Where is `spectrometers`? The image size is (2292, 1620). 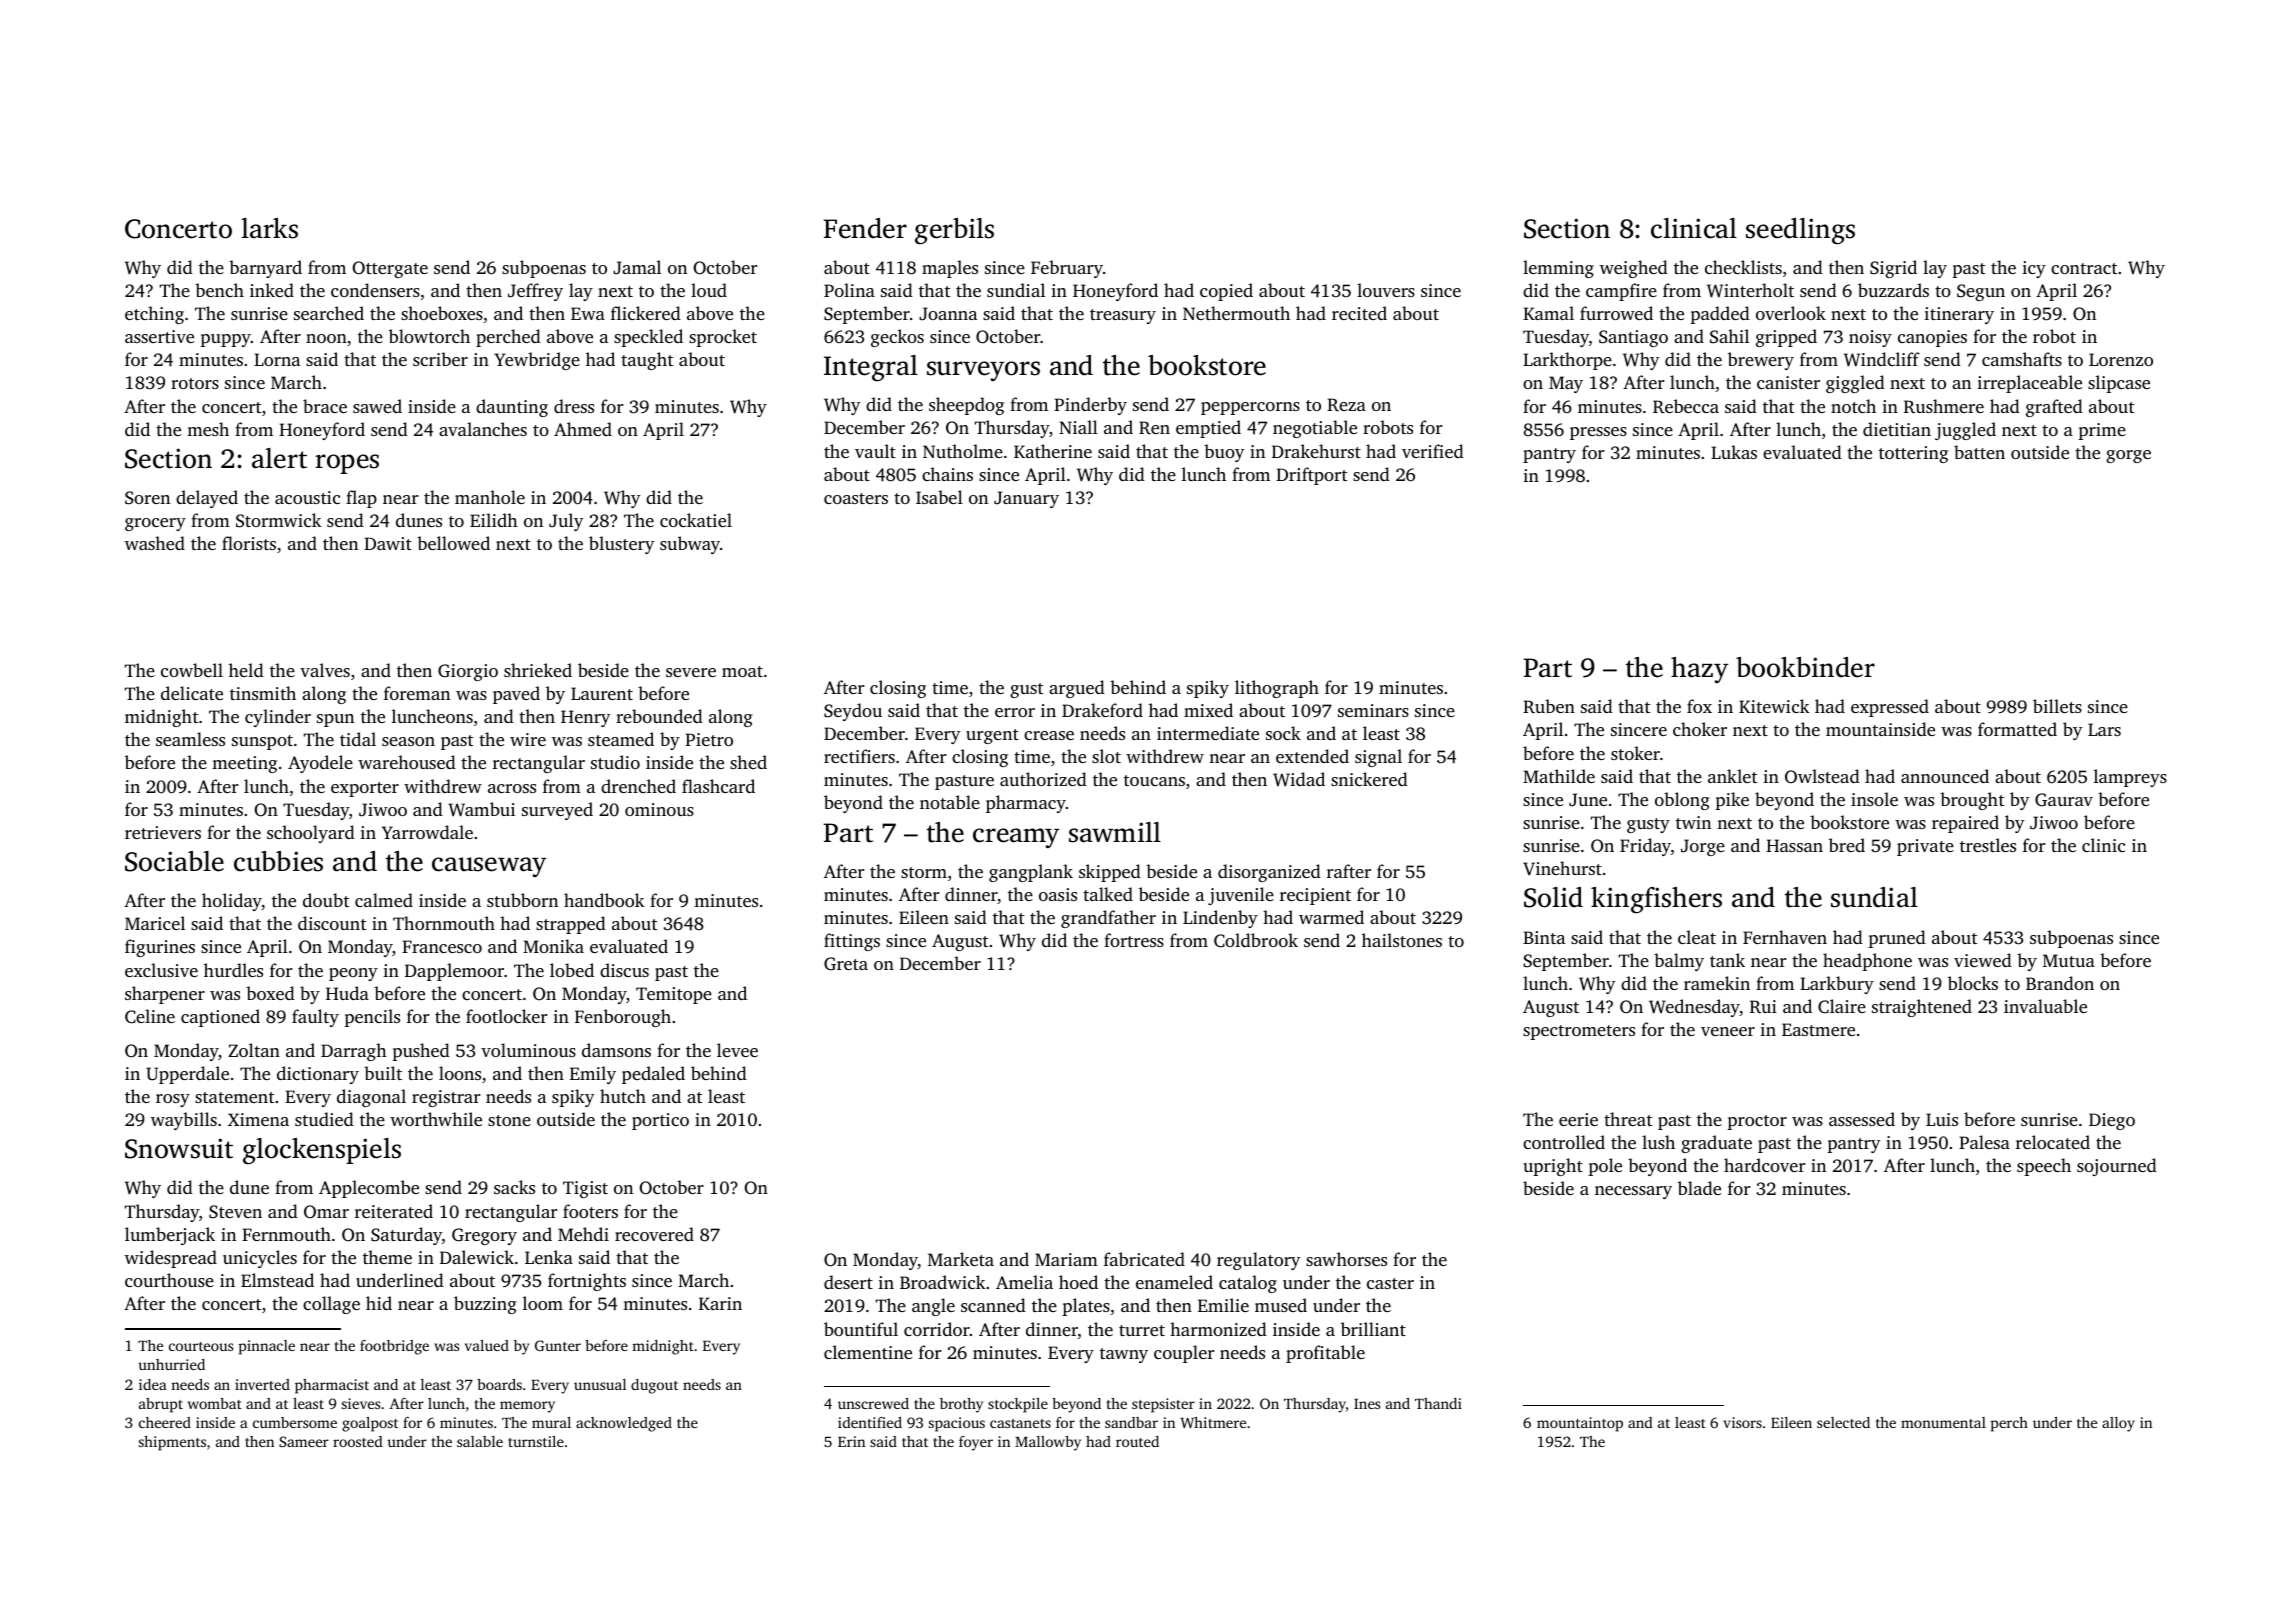
spectrometers is located at coordinates (1579, 1032).
